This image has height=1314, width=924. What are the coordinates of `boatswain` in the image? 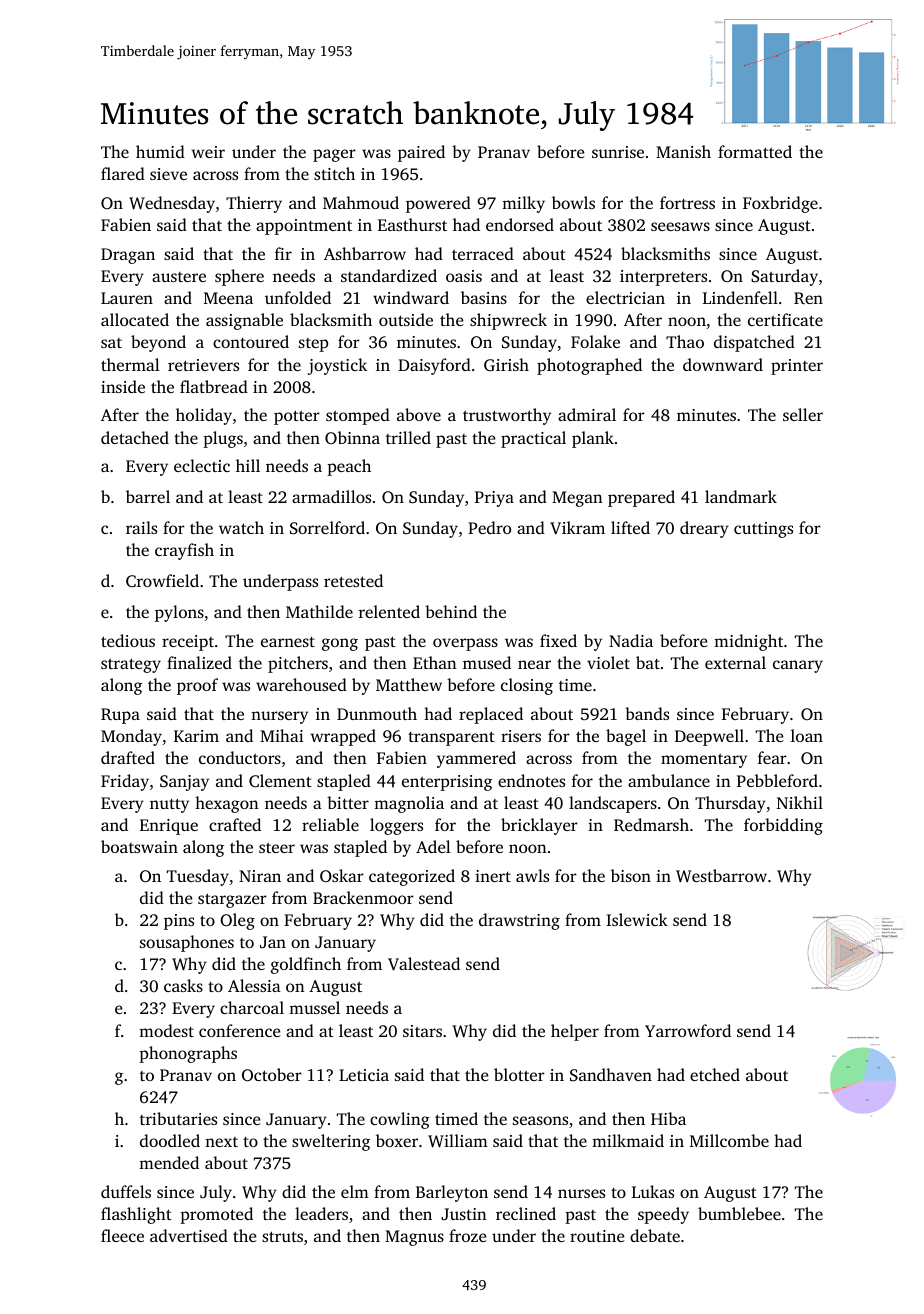 It's located at (139, 846).
